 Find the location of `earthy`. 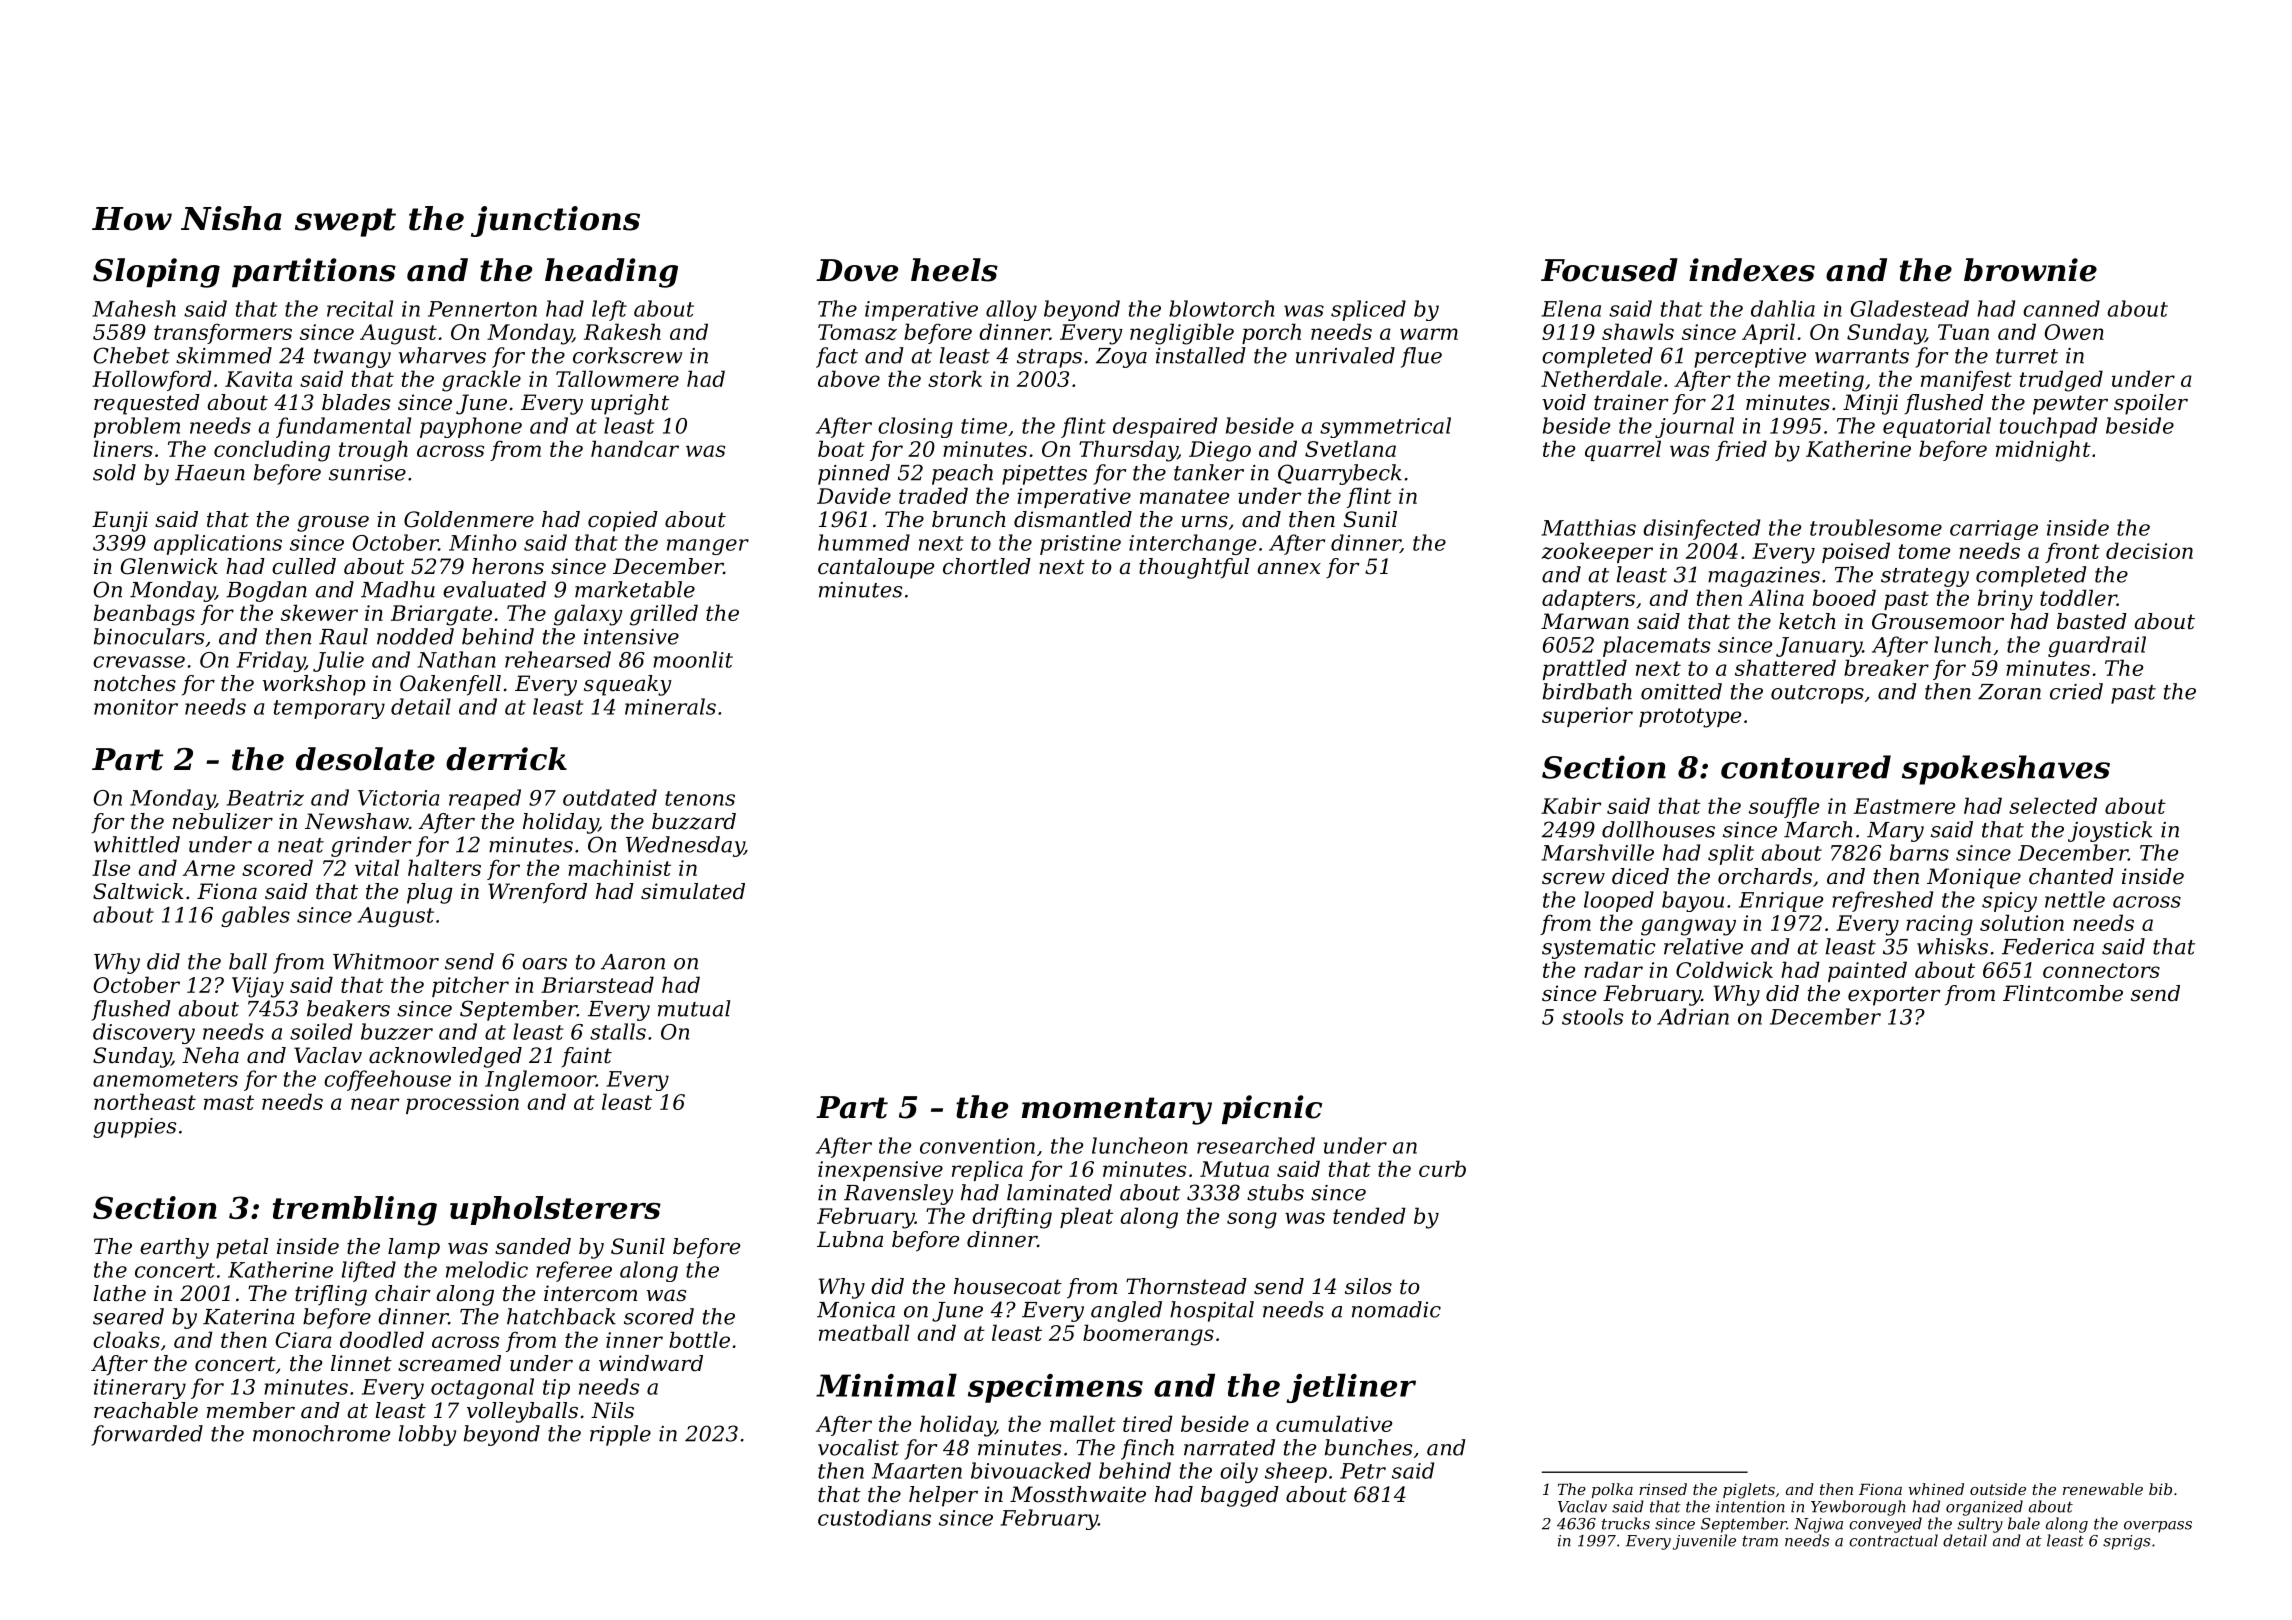

earthy is located at coordinates (174, 1248).
